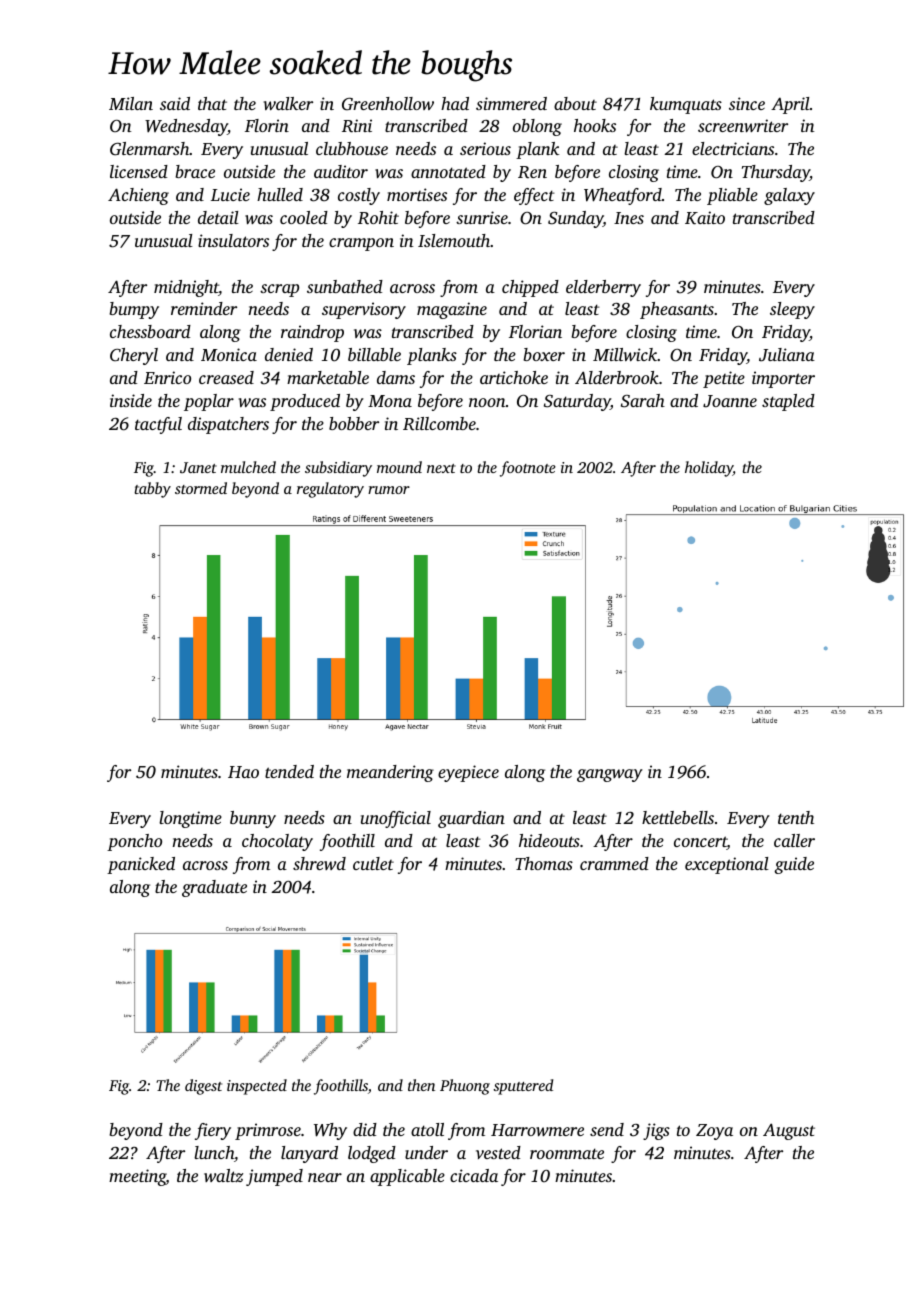  I want to click on since, so click(747, 103).
